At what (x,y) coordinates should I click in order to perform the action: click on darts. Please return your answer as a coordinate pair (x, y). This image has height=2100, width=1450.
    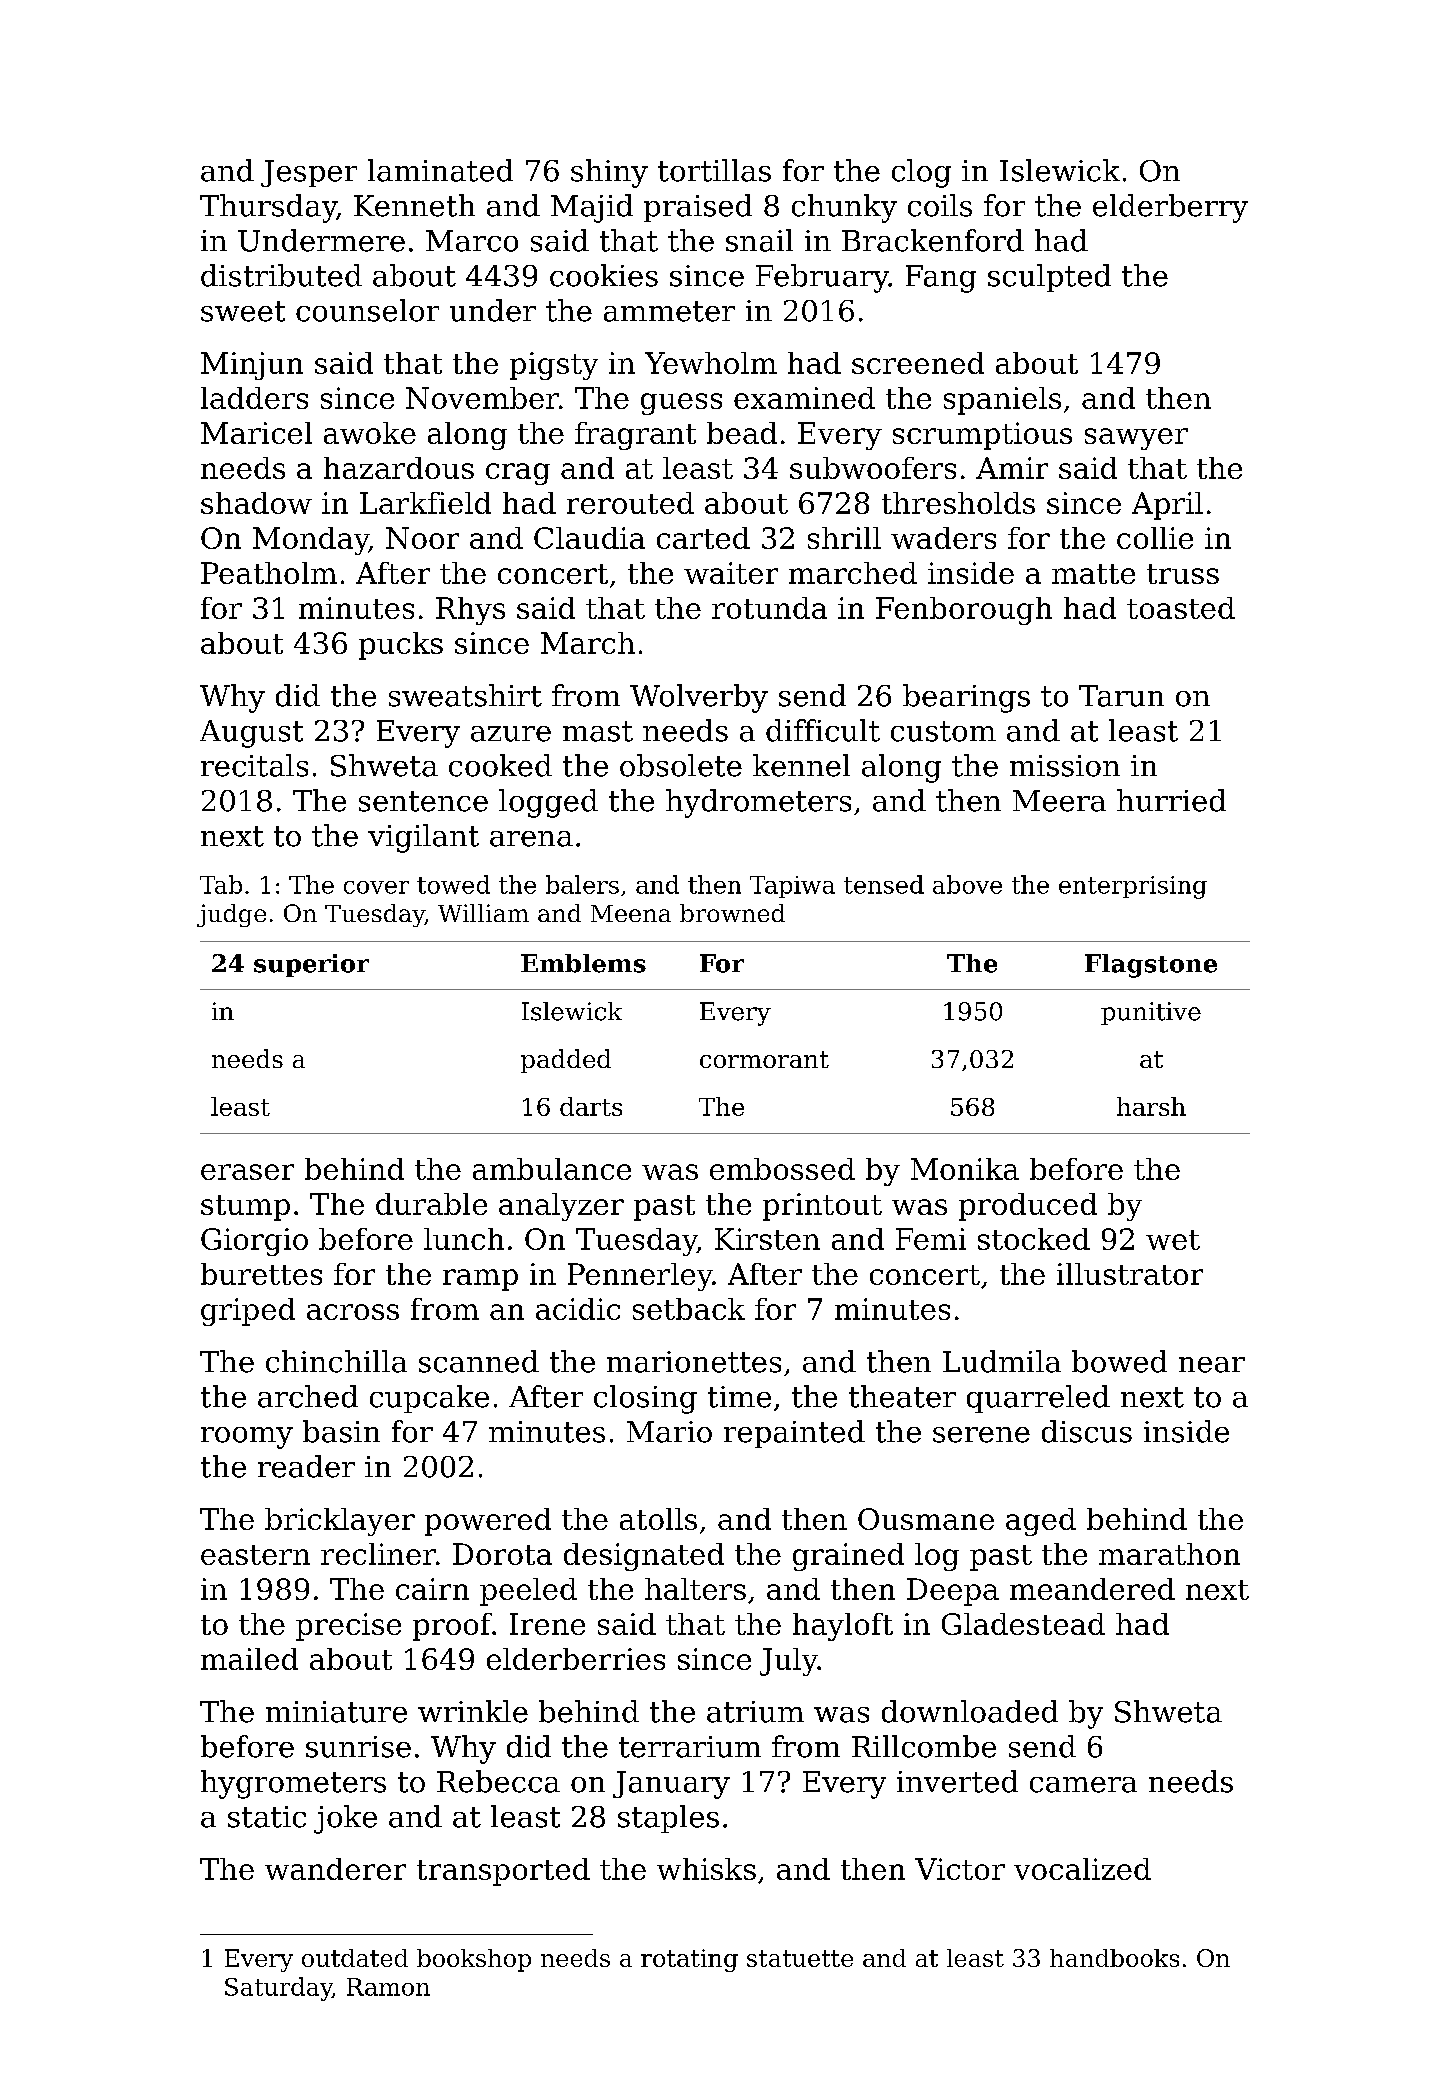
    Looking at the image, I should click on (591, 1106).
